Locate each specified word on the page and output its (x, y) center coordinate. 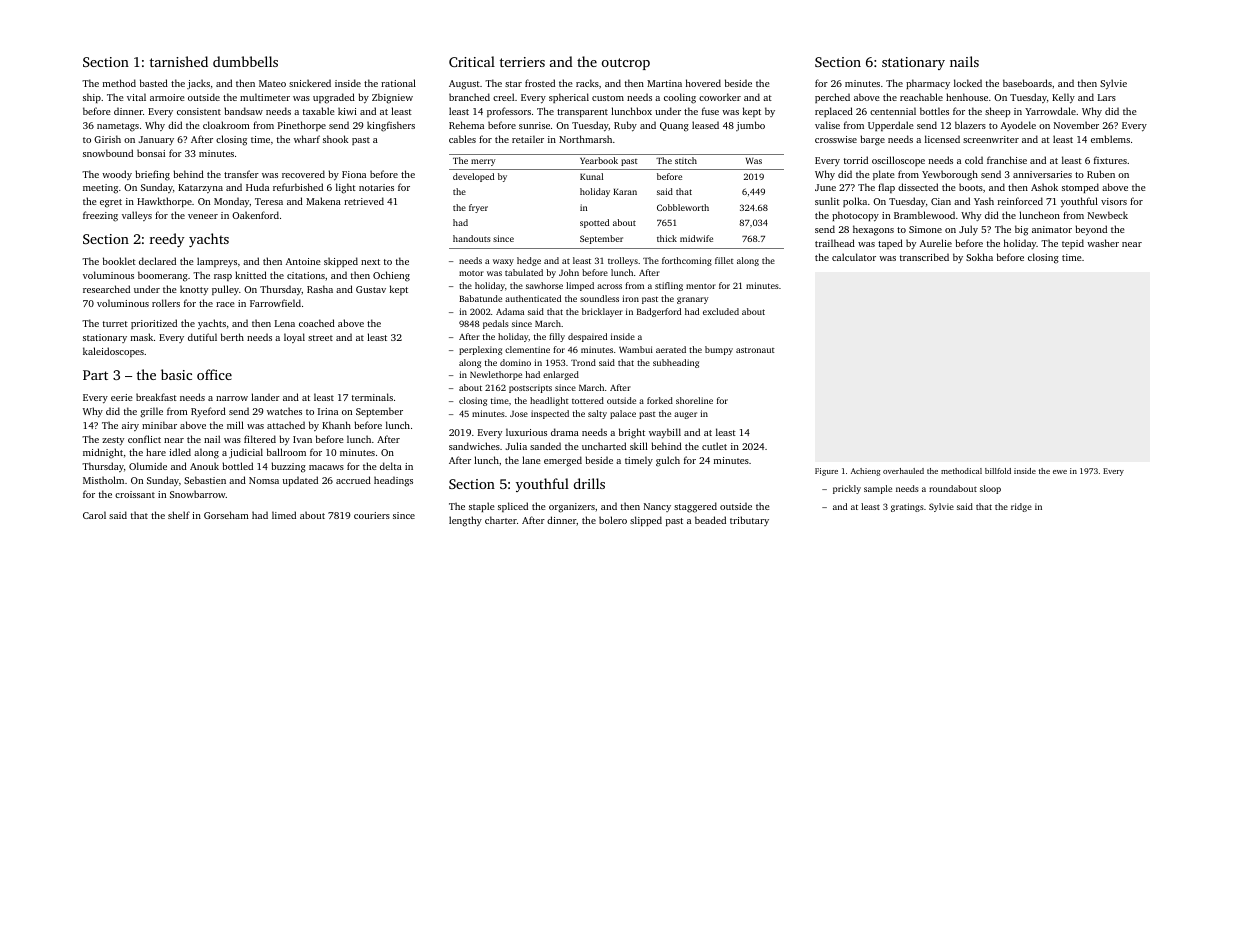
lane (531, 460)
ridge (1021, 507)
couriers (372, 515)
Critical (472, 61)
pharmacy (928, 84)
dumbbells (245, 61)
